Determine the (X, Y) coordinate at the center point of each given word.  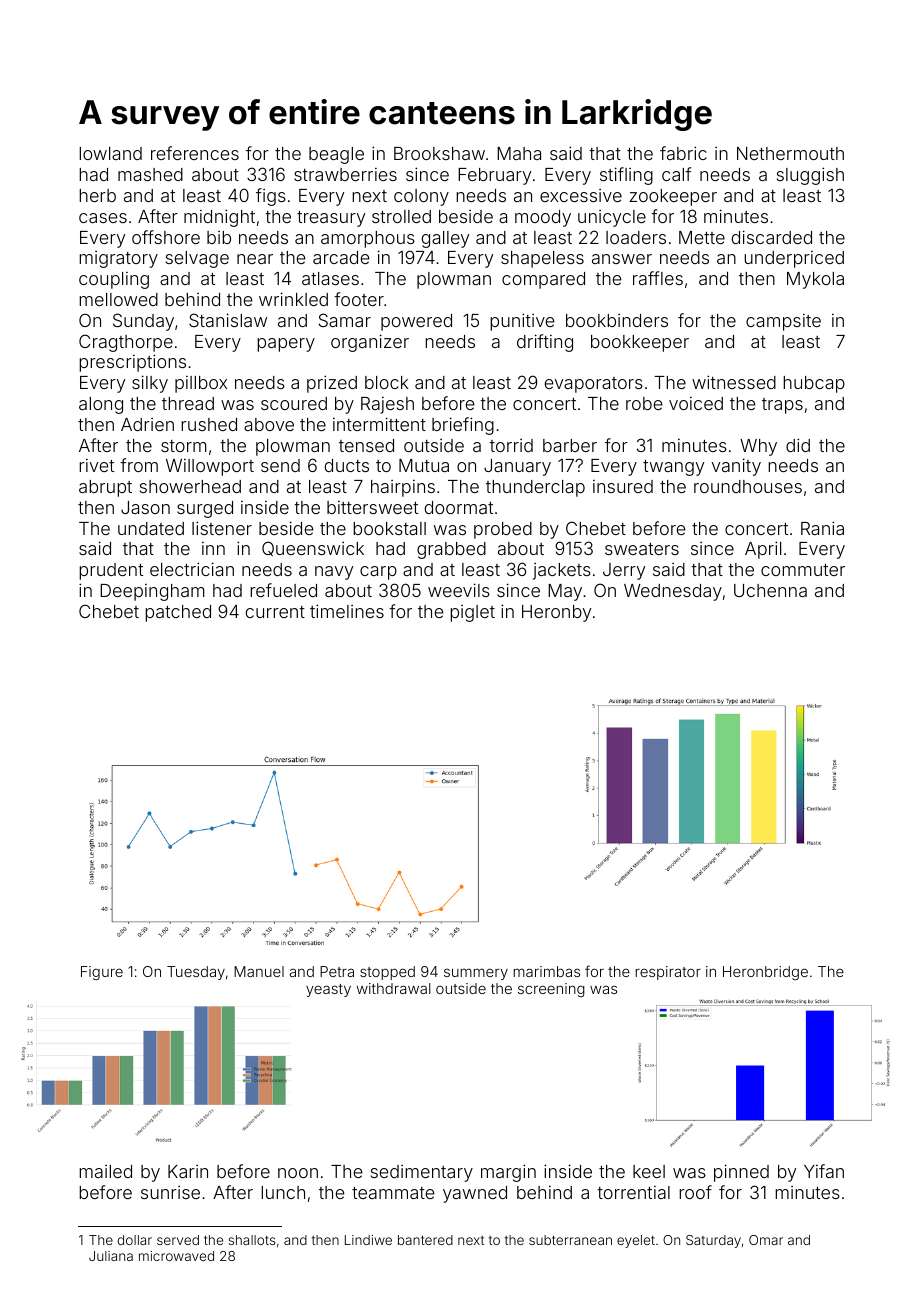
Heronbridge (765, 973)
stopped (387, 973)
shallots (252, 1240)
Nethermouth (790, 153)
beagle (336, 155)
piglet (472, 613)
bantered (425, 1240)
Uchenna (770, 590)
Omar (766, 1240)
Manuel (259, 971)
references (195, 153)
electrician (192, 569)
